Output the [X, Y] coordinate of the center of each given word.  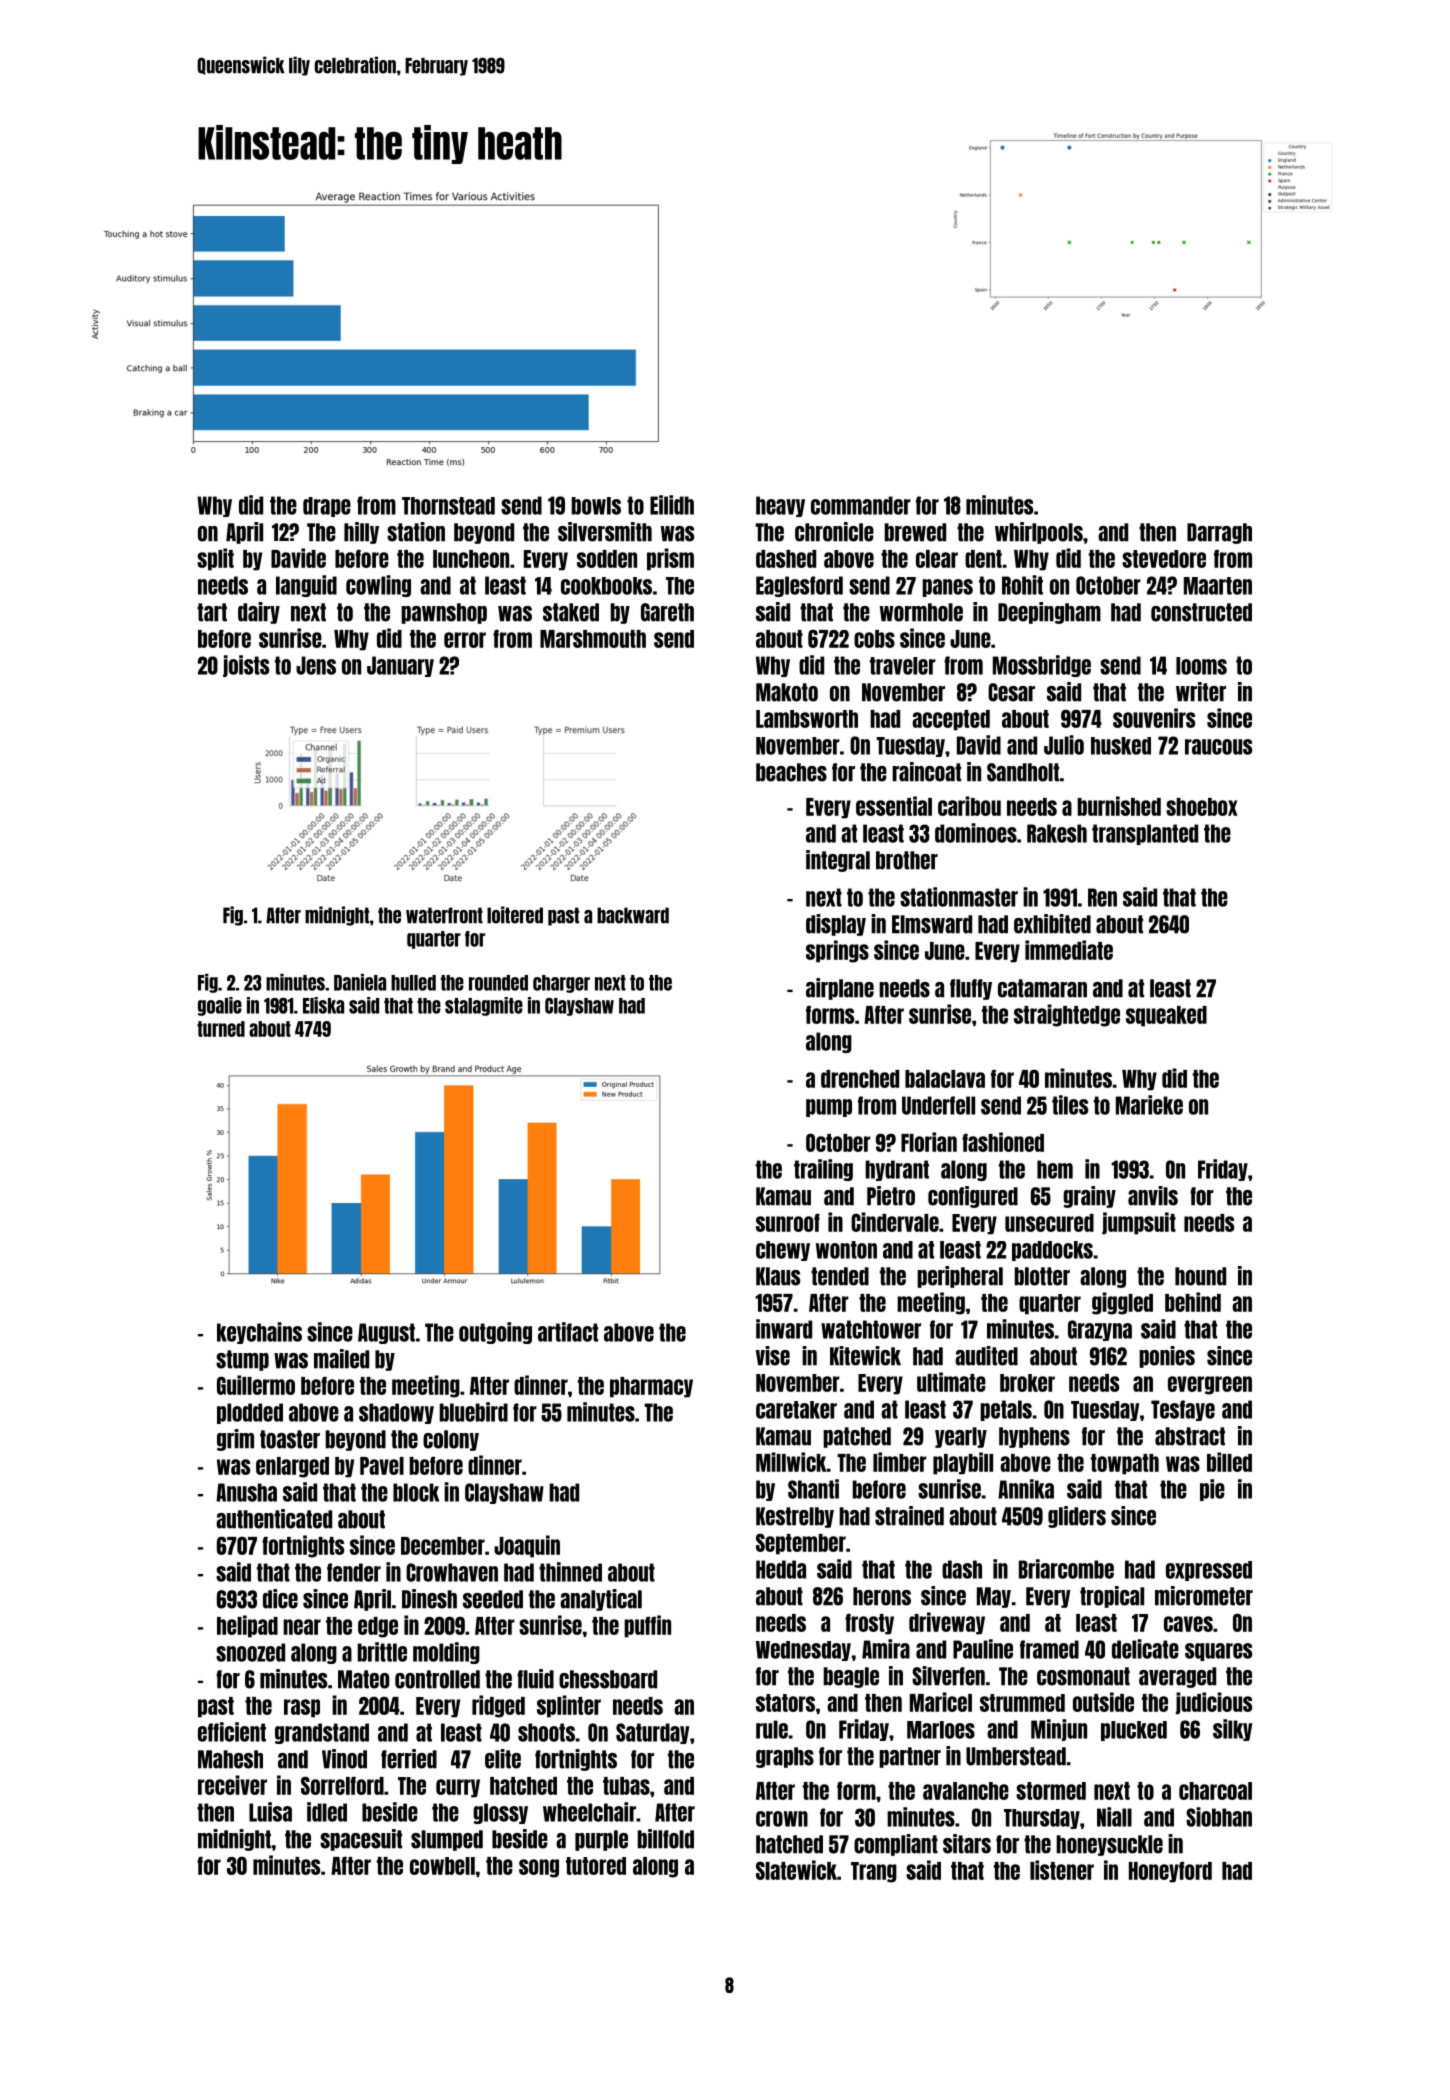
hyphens [1034, 1437]
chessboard [608, 1679]
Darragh [1219, 533]
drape [327, 507]
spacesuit [361, 1840]
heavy [780, 506]
